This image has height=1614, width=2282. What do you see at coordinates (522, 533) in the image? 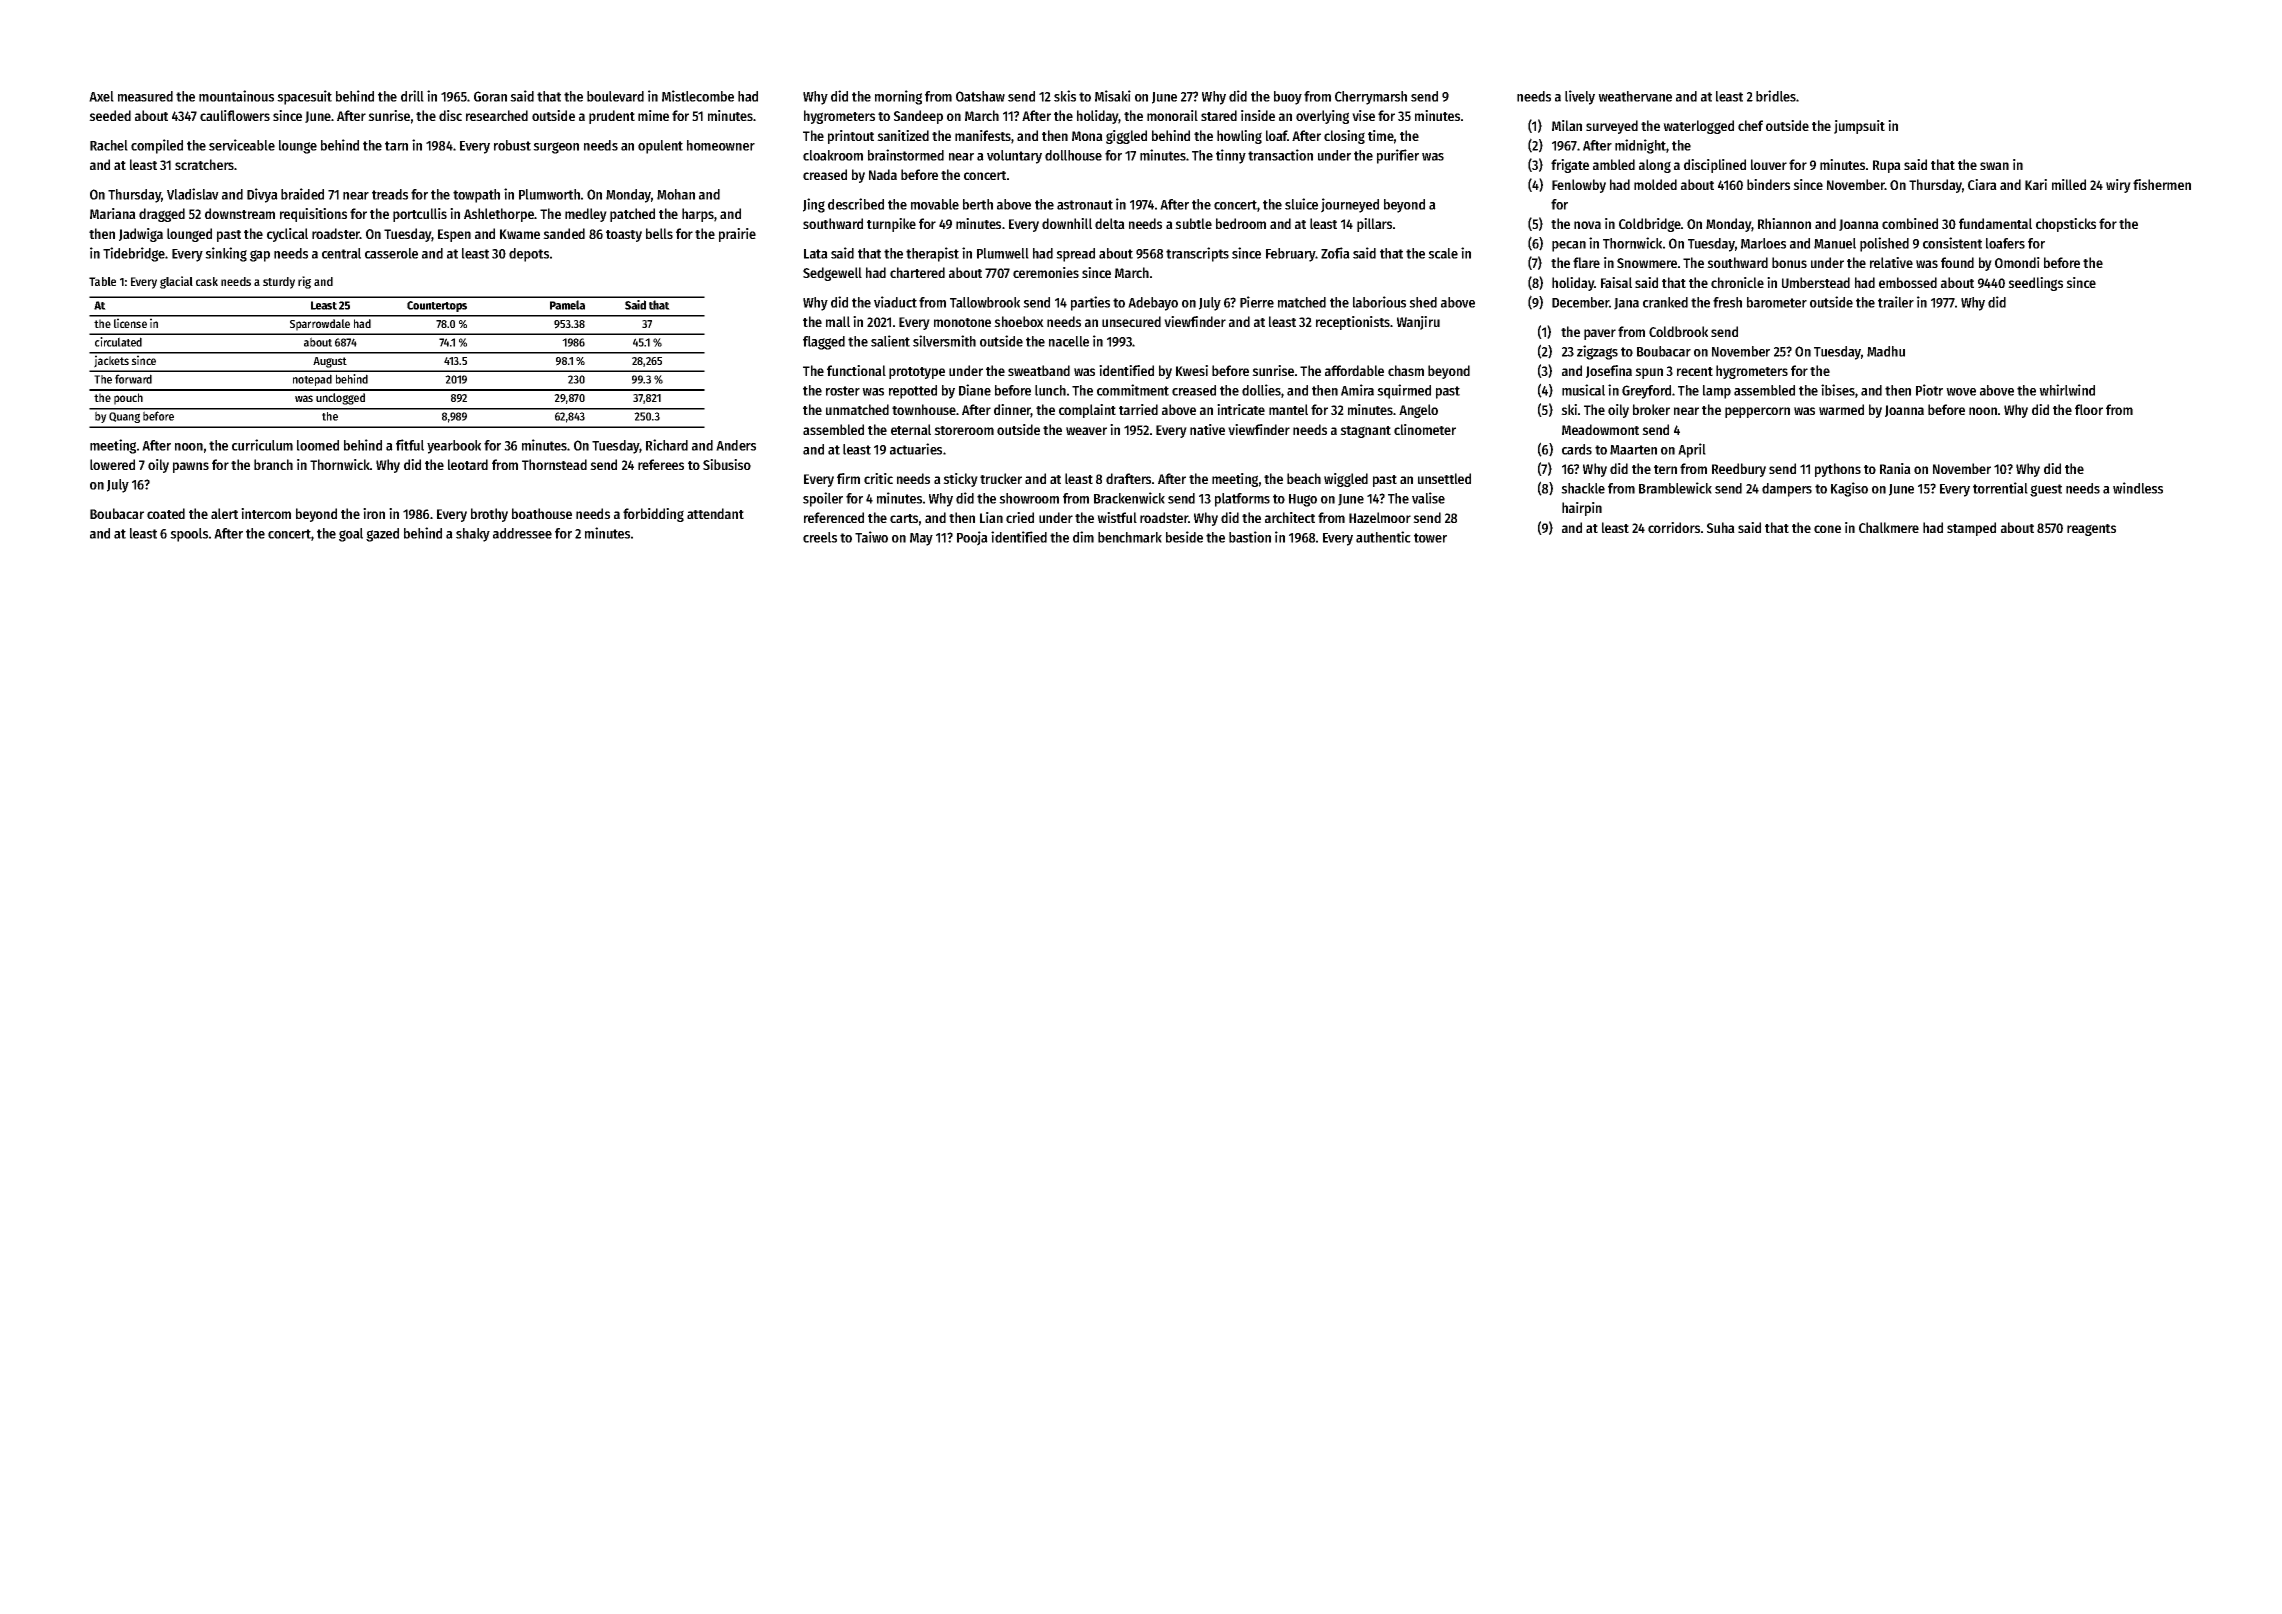
I see `addressee` at bounding box center [522, 533].
